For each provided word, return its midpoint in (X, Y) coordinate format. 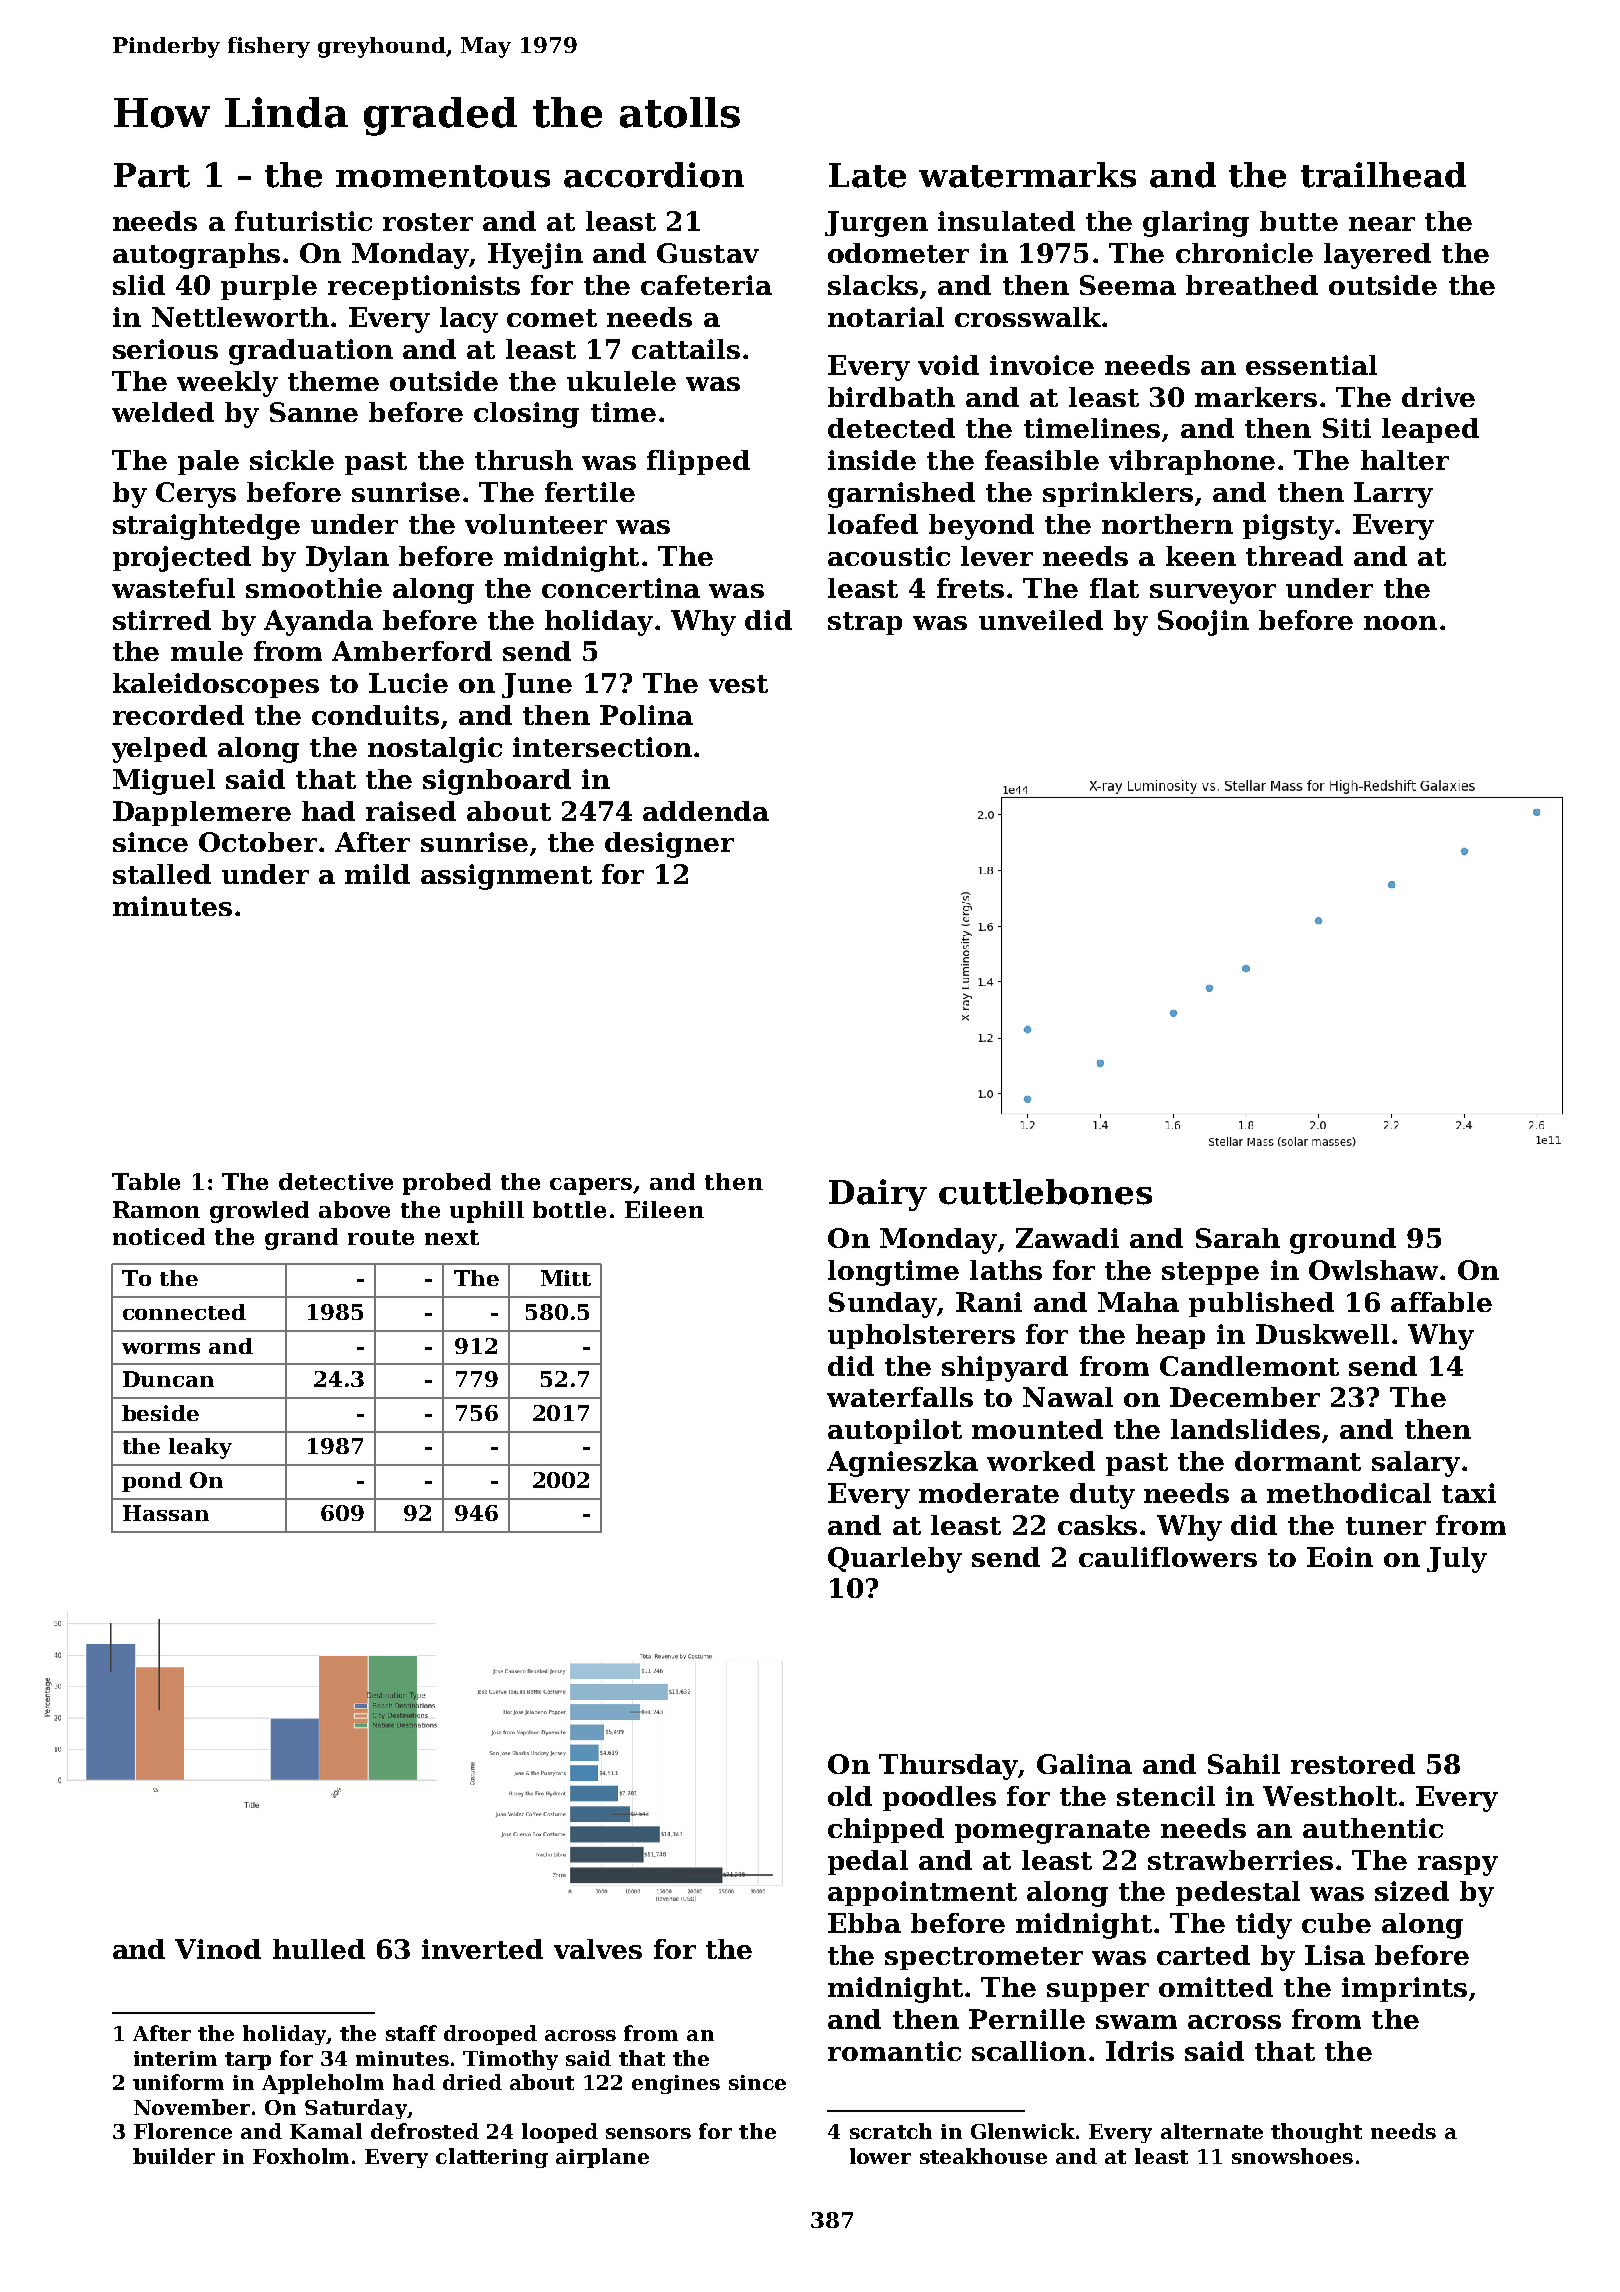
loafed (873, 524)
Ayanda (318, 623)
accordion (654, 175)
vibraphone (1192, 462)
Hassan (166, 1513)
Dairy (878, 1195)
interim (175, 2058)
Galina (1084, 1764)
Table (146, 1181)
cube (1336, 1923)
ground (1343, 1241)
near (1382, 224)
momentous (443, 176)
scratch (891, 2131)
